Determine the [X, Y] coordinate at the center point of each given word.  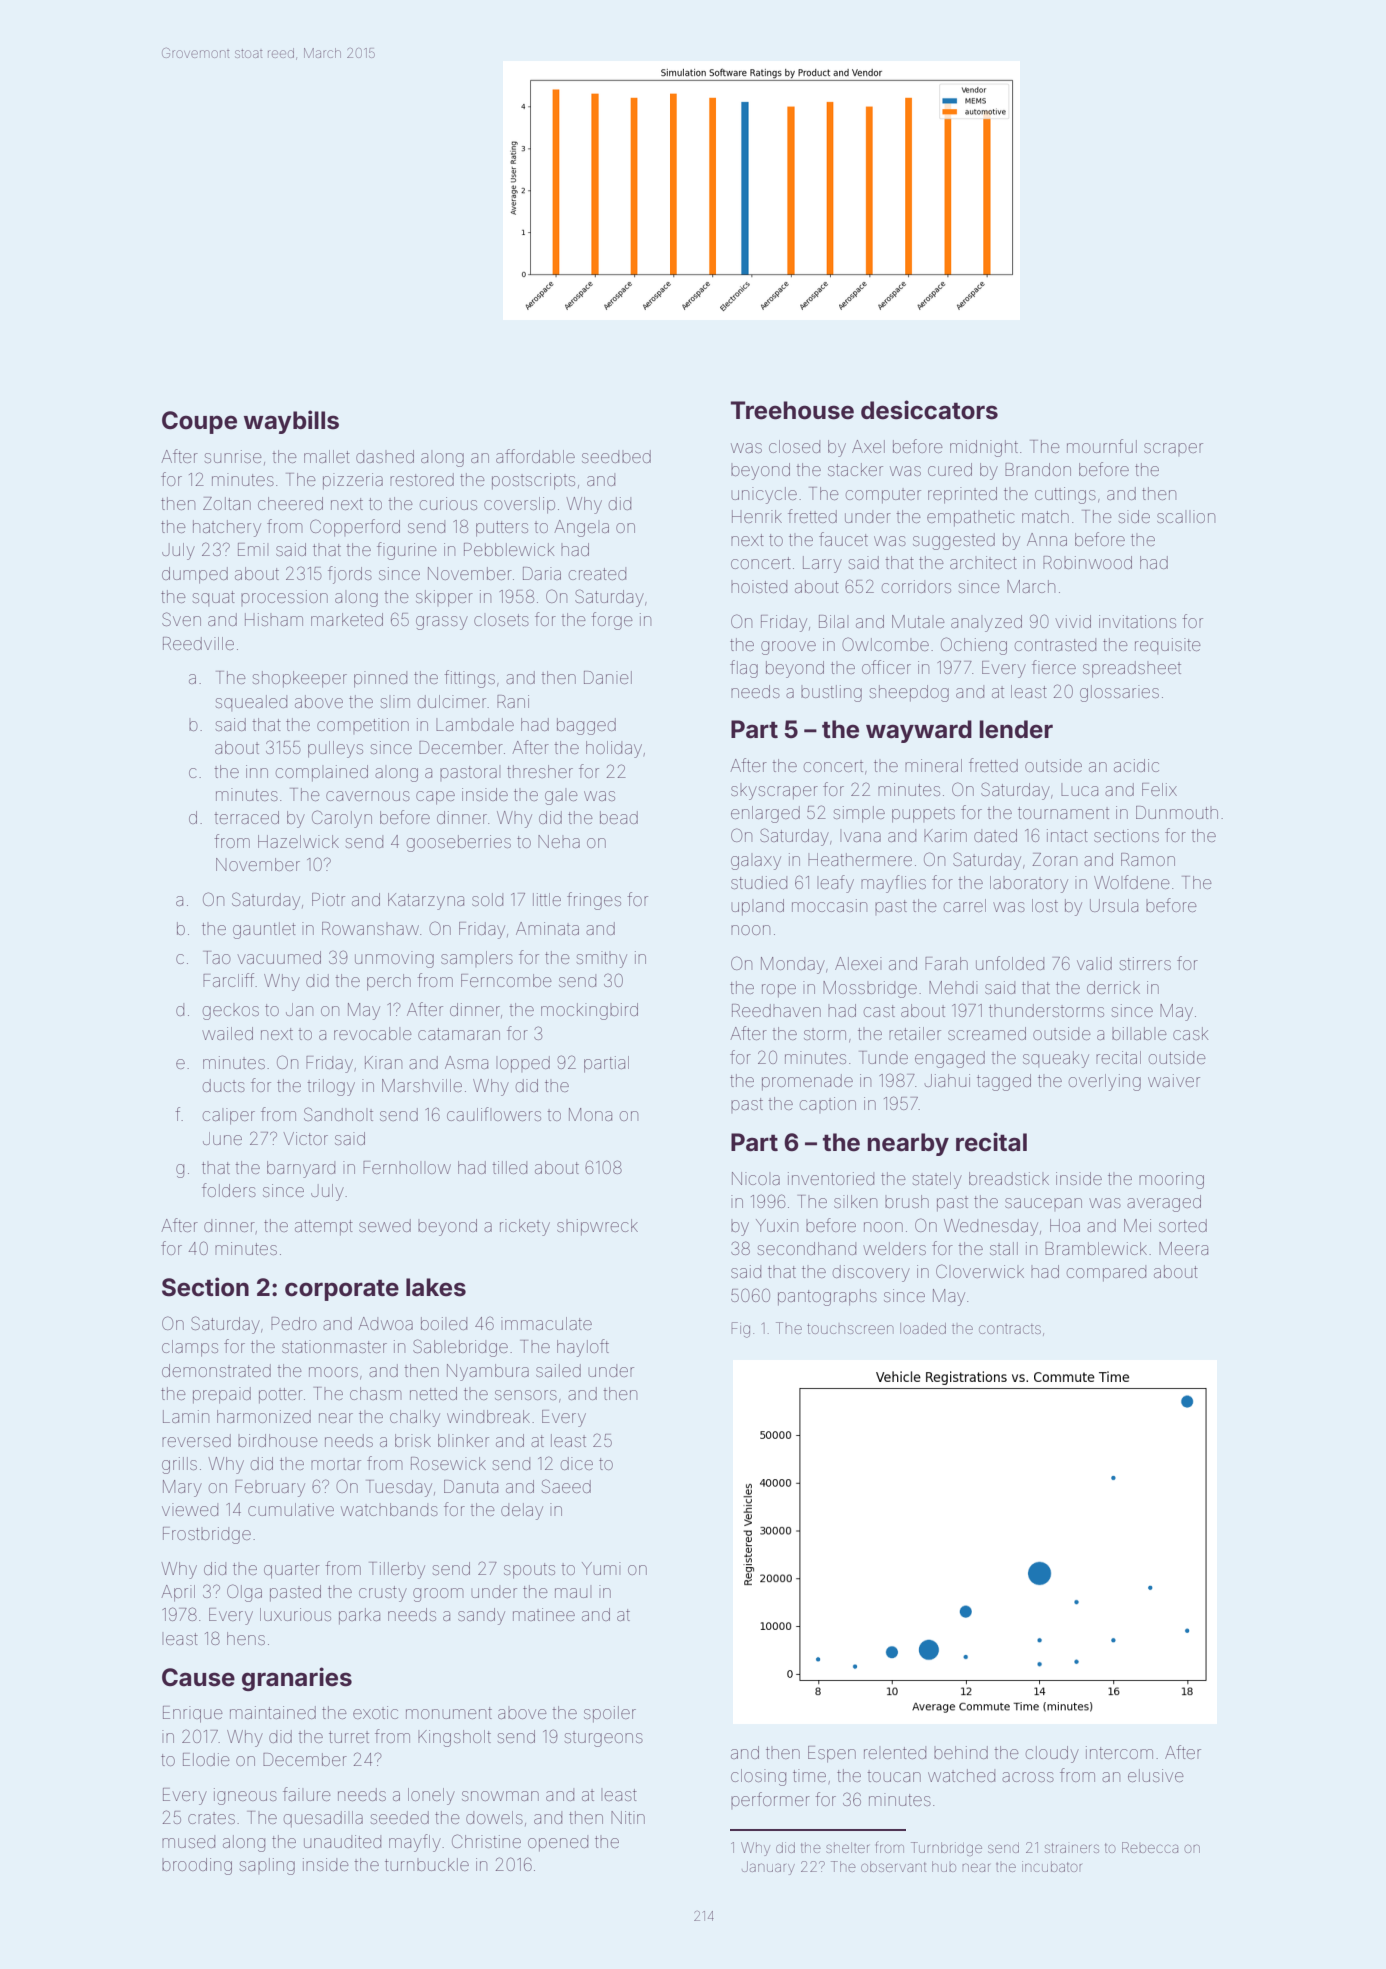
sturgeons [604, 1739]
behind [961, 1752]
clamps [190, 1348]
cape [435, 798]
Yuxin [777, 1225]
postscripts [533, 481]
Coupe [199, 422]
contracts [1010, 1329]
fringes [594, 901]
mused [188, 1841]
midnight [984, 448]
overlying [1105, 1082]
